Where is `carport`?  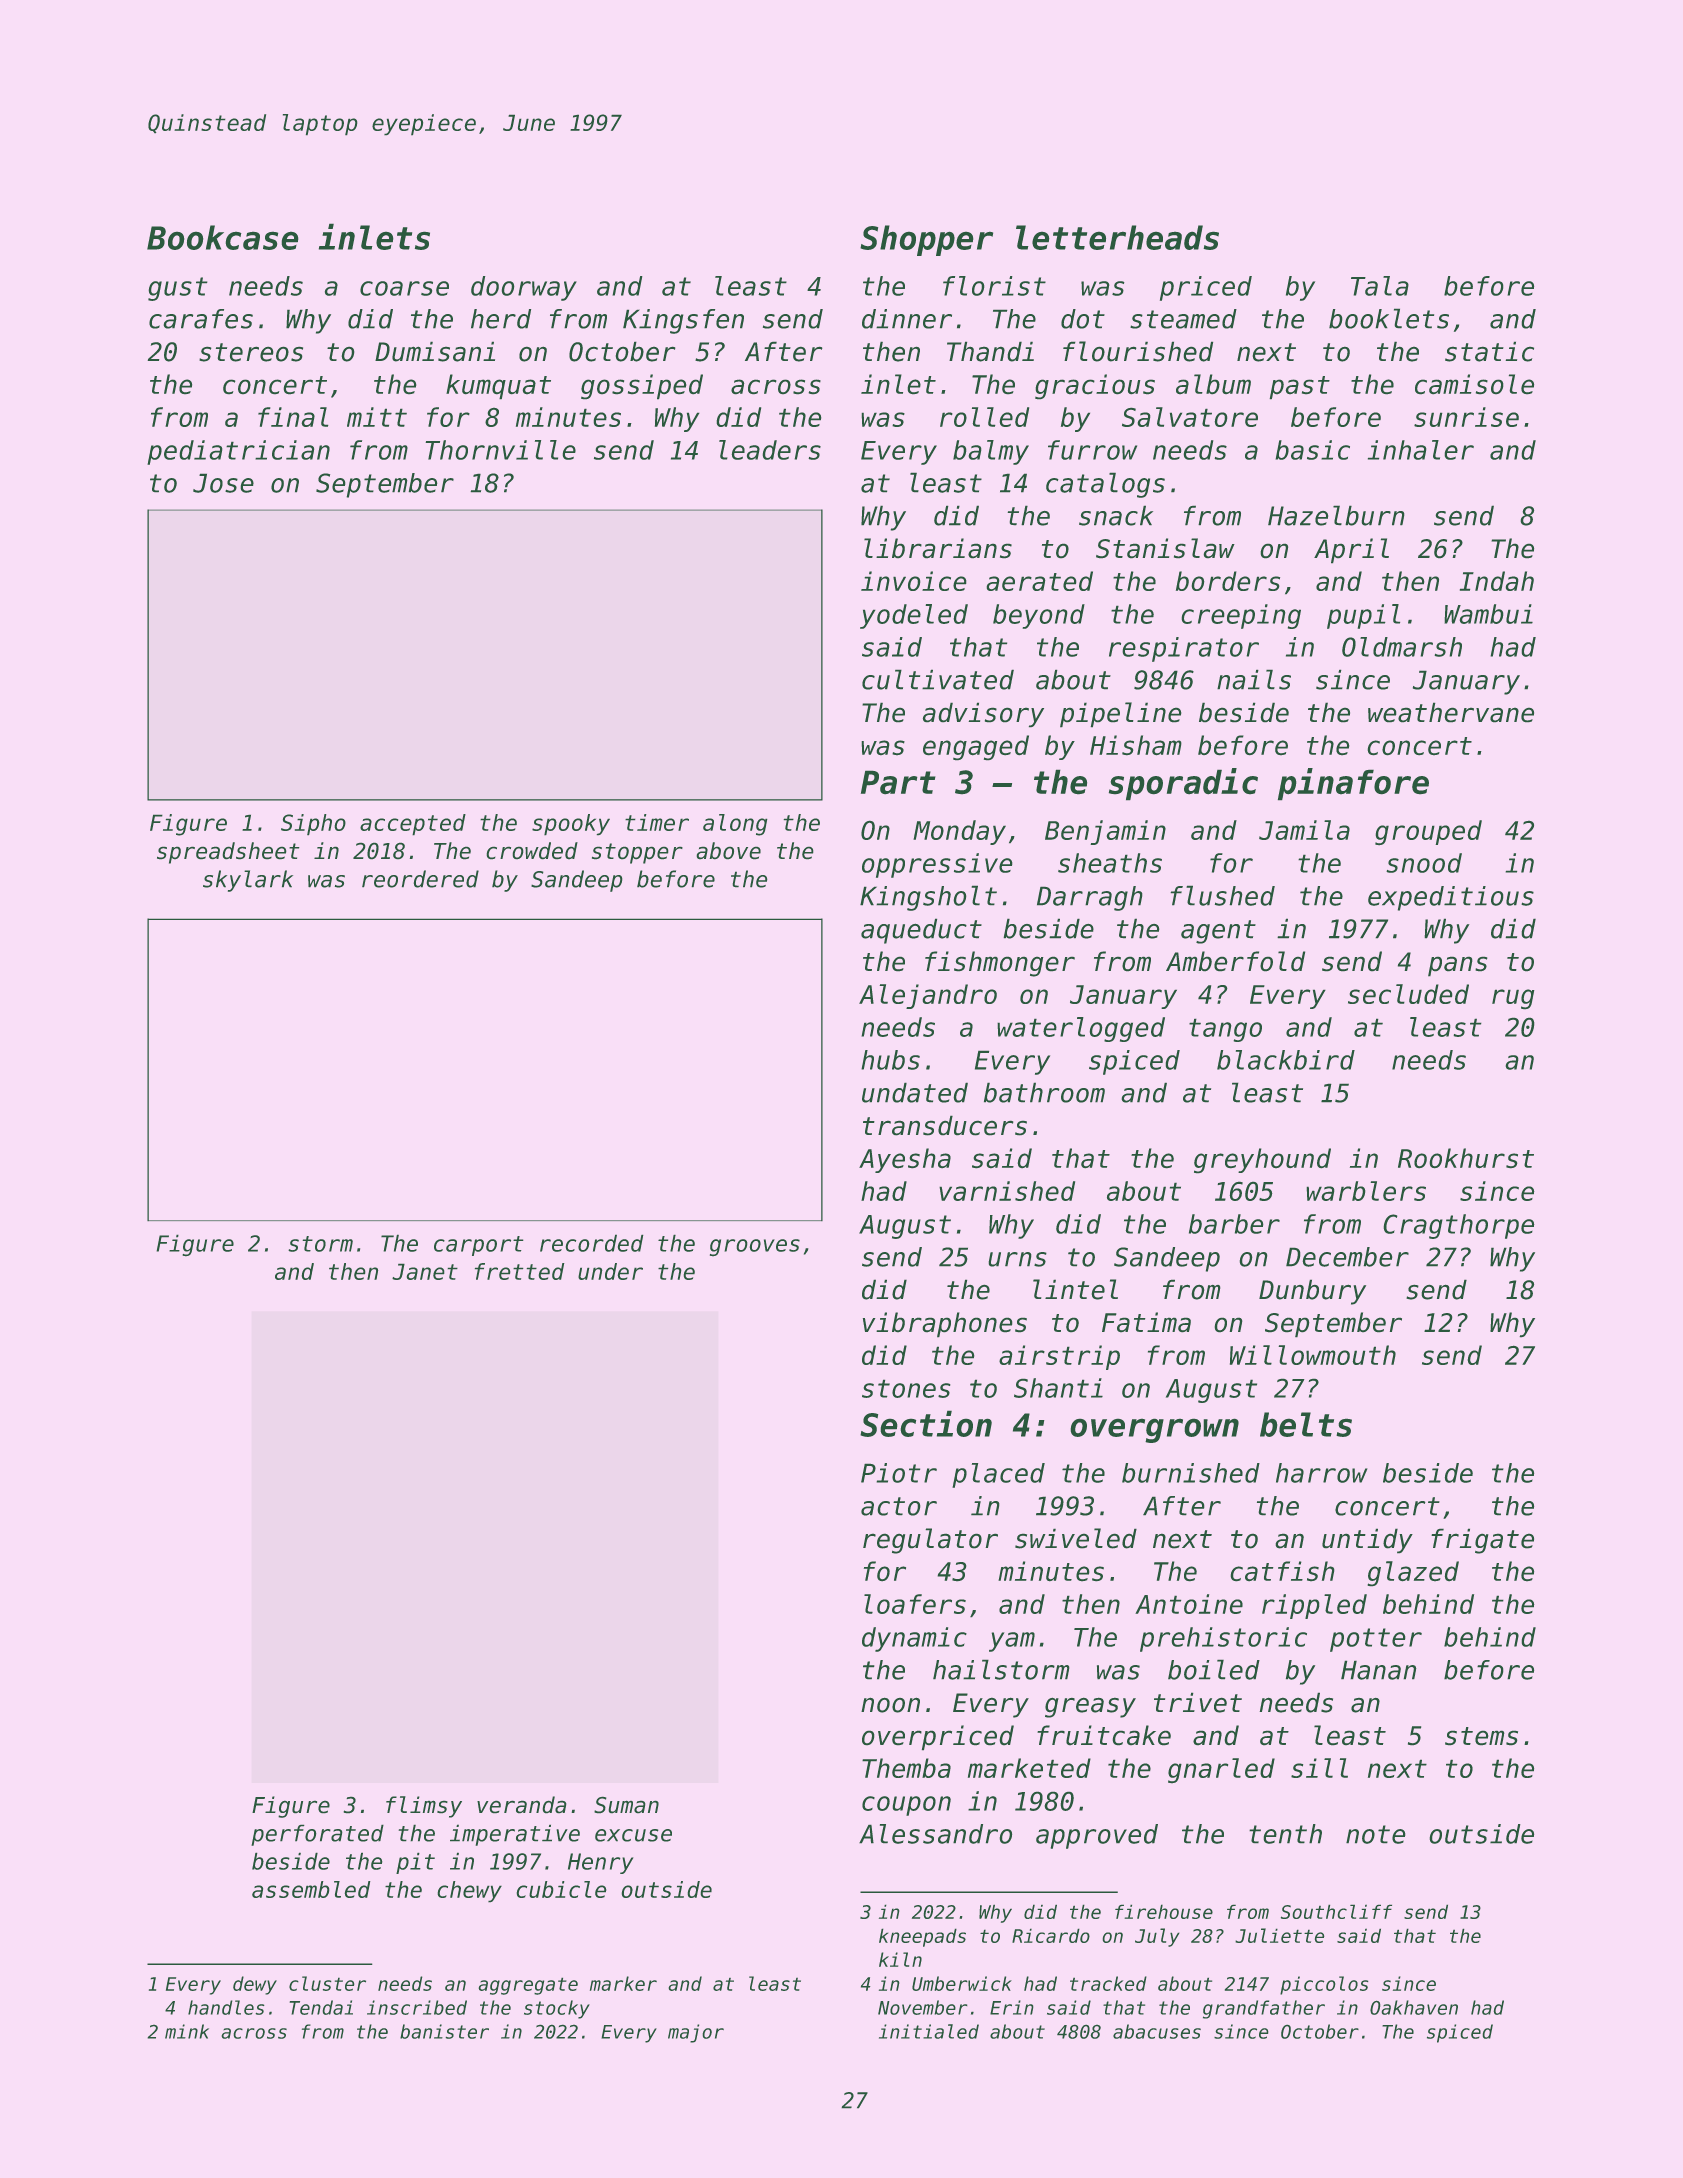
carport is located at coordinates (479, 1246).
